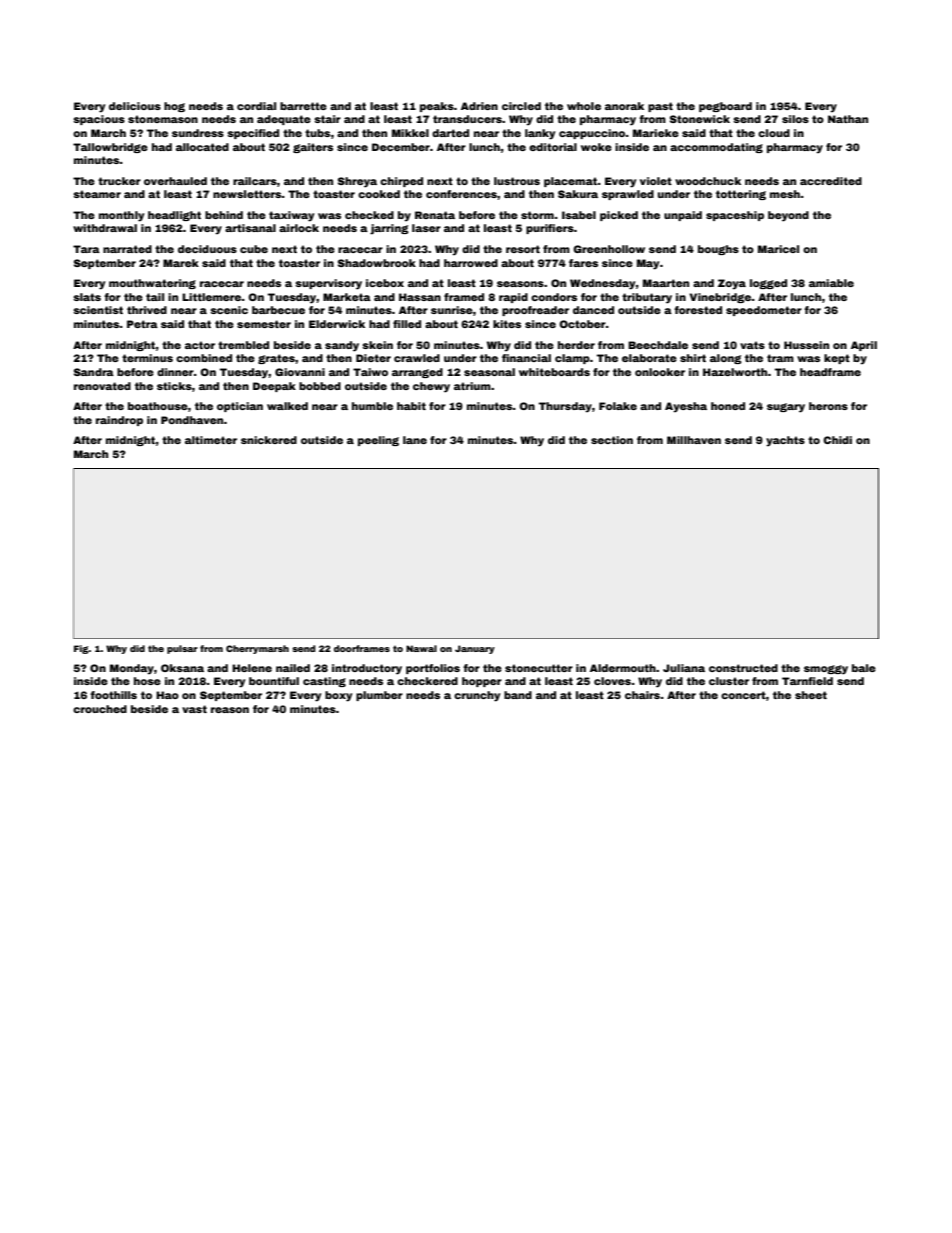 The image size is (952, 1233). Describe the element at coordinates (785, 194) in the page. I see `mesh` at that location.
